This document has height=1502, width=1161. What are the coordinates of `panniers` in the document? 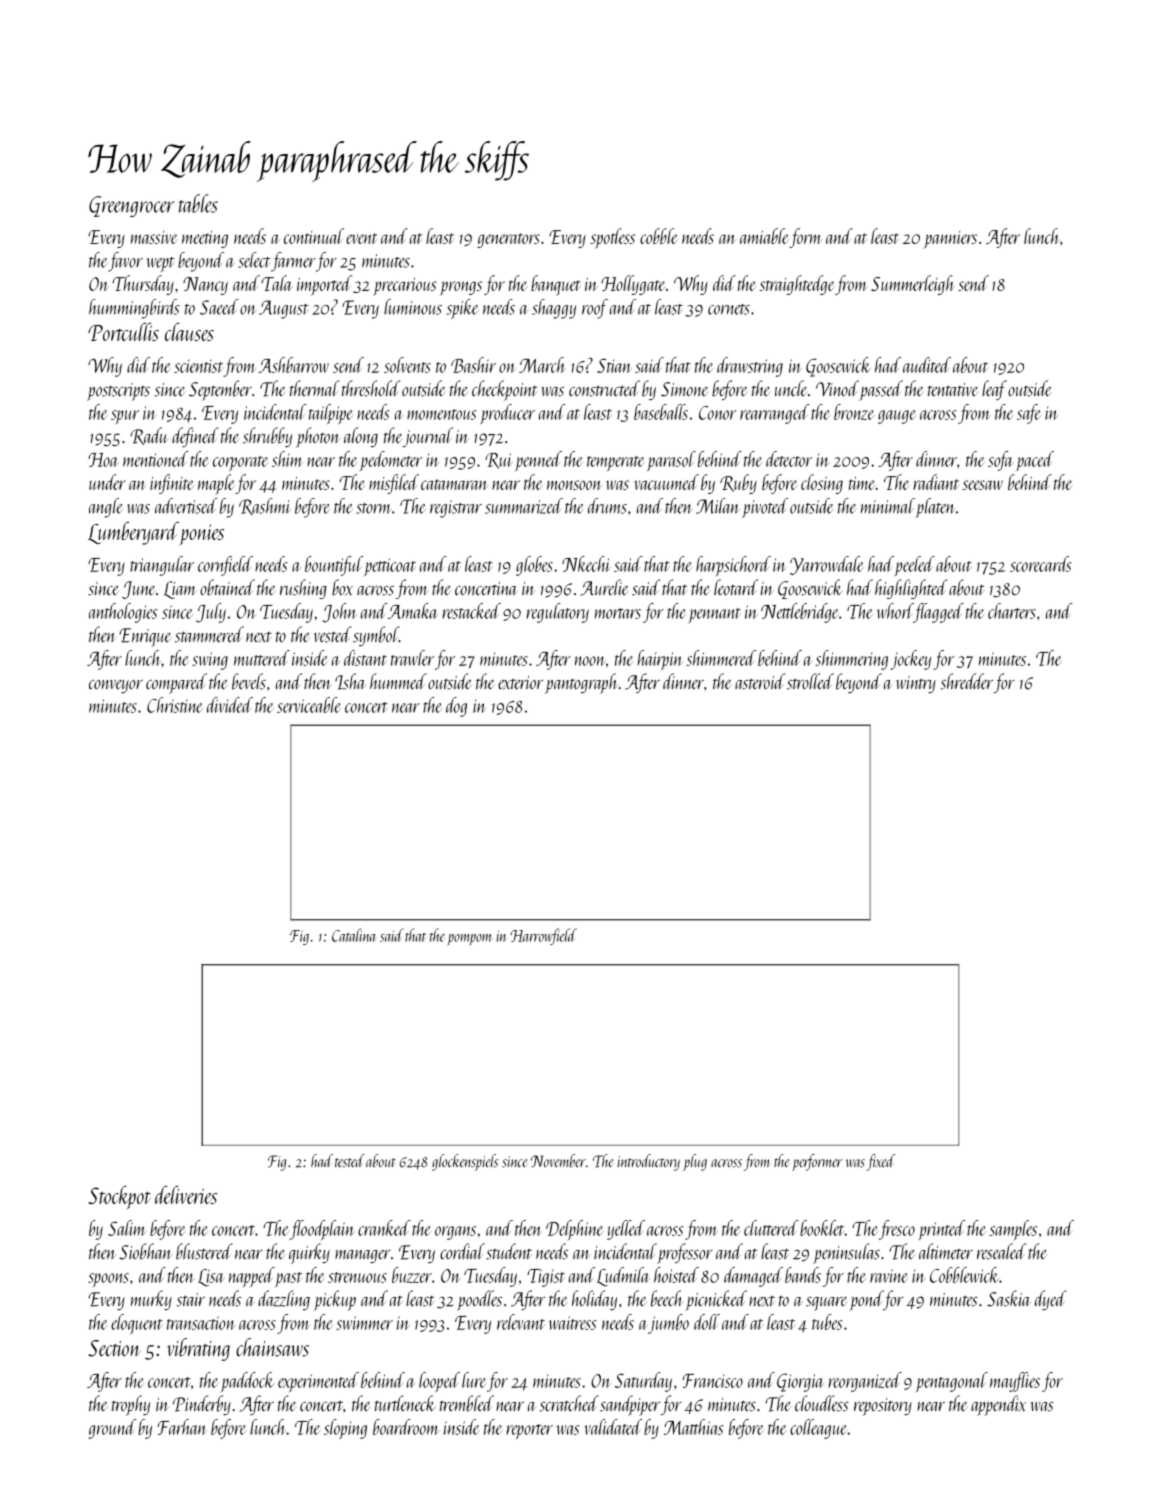 It's located at (950, 239).
